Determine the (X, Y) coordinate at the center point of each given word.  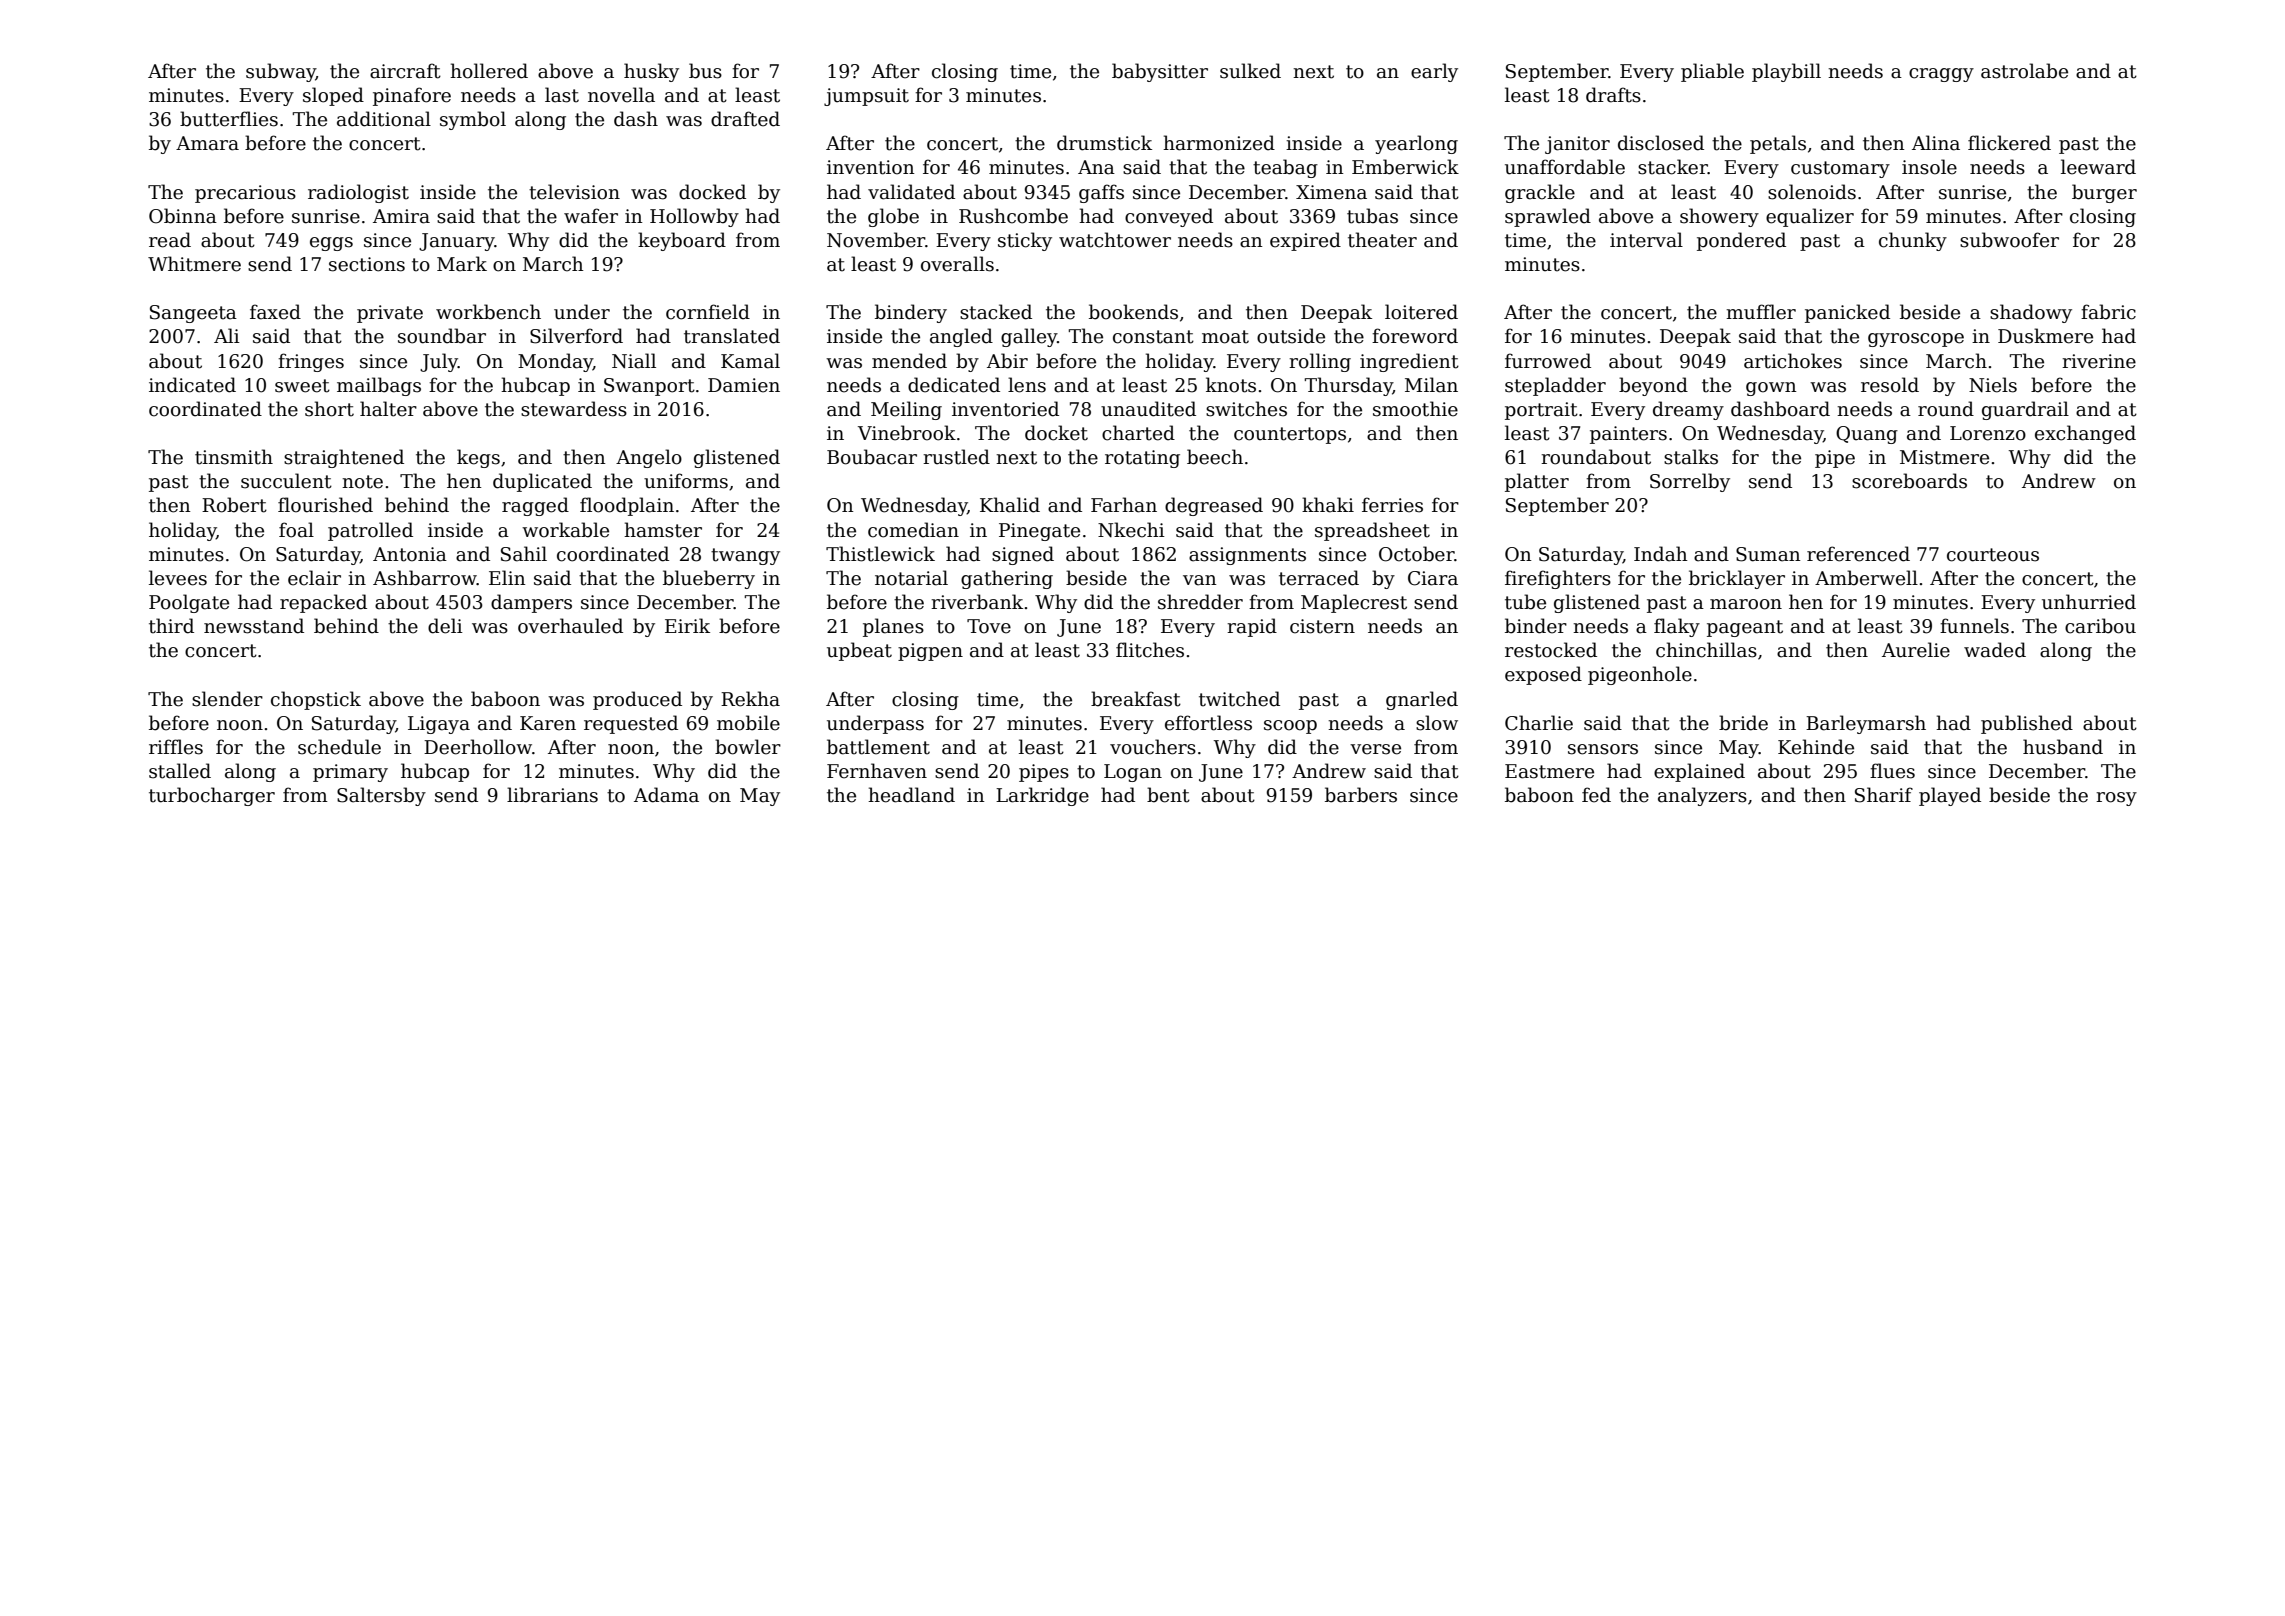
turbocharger (212, 796)
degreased (1214, 506)
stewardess (574, 409)
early (1434, 72)
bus (705, 71)
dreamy (1688, 410)
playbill (1786, 72)
